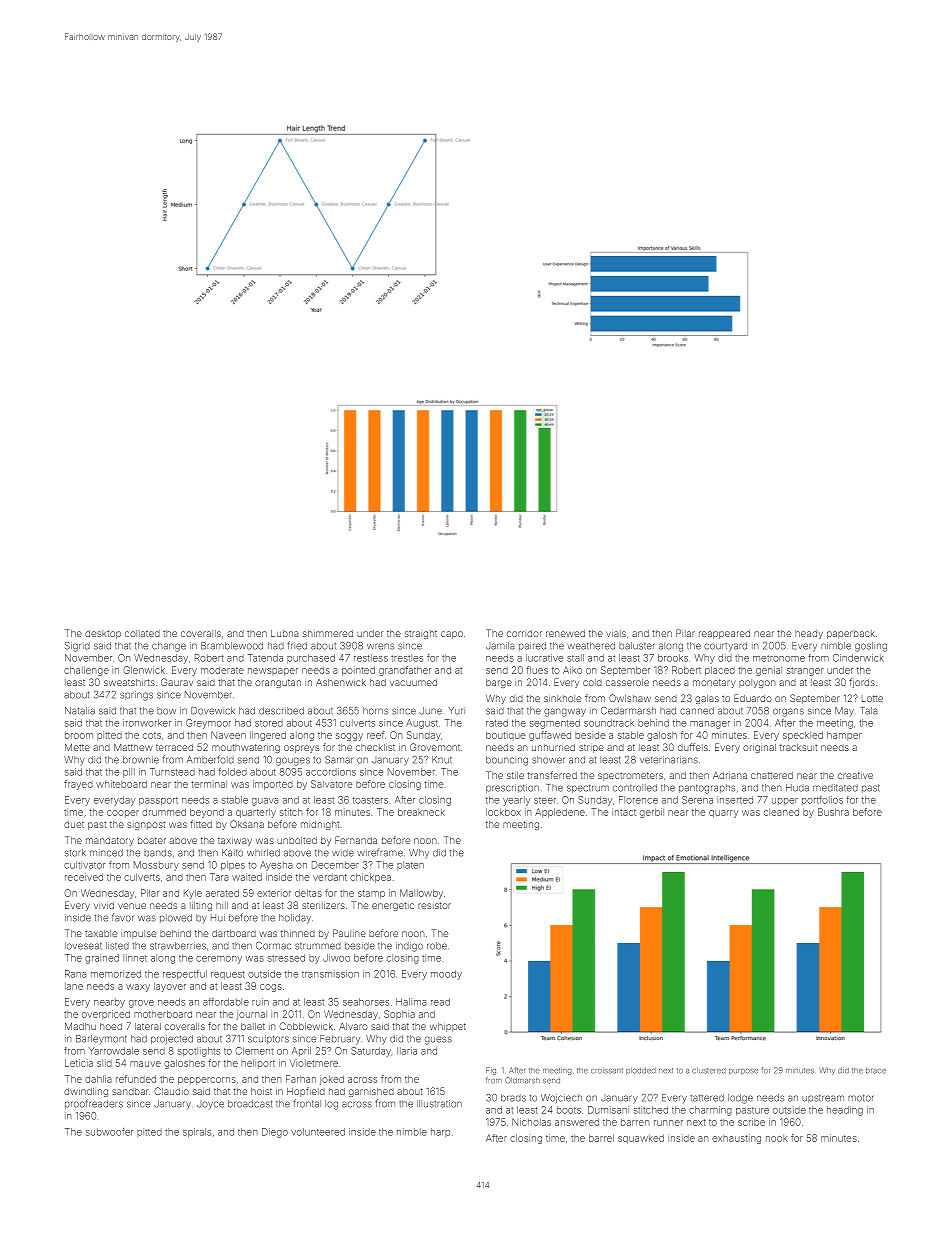  Describe the element at coordinates (393, 906) in the screenshot. I see `energetic` at that location.
